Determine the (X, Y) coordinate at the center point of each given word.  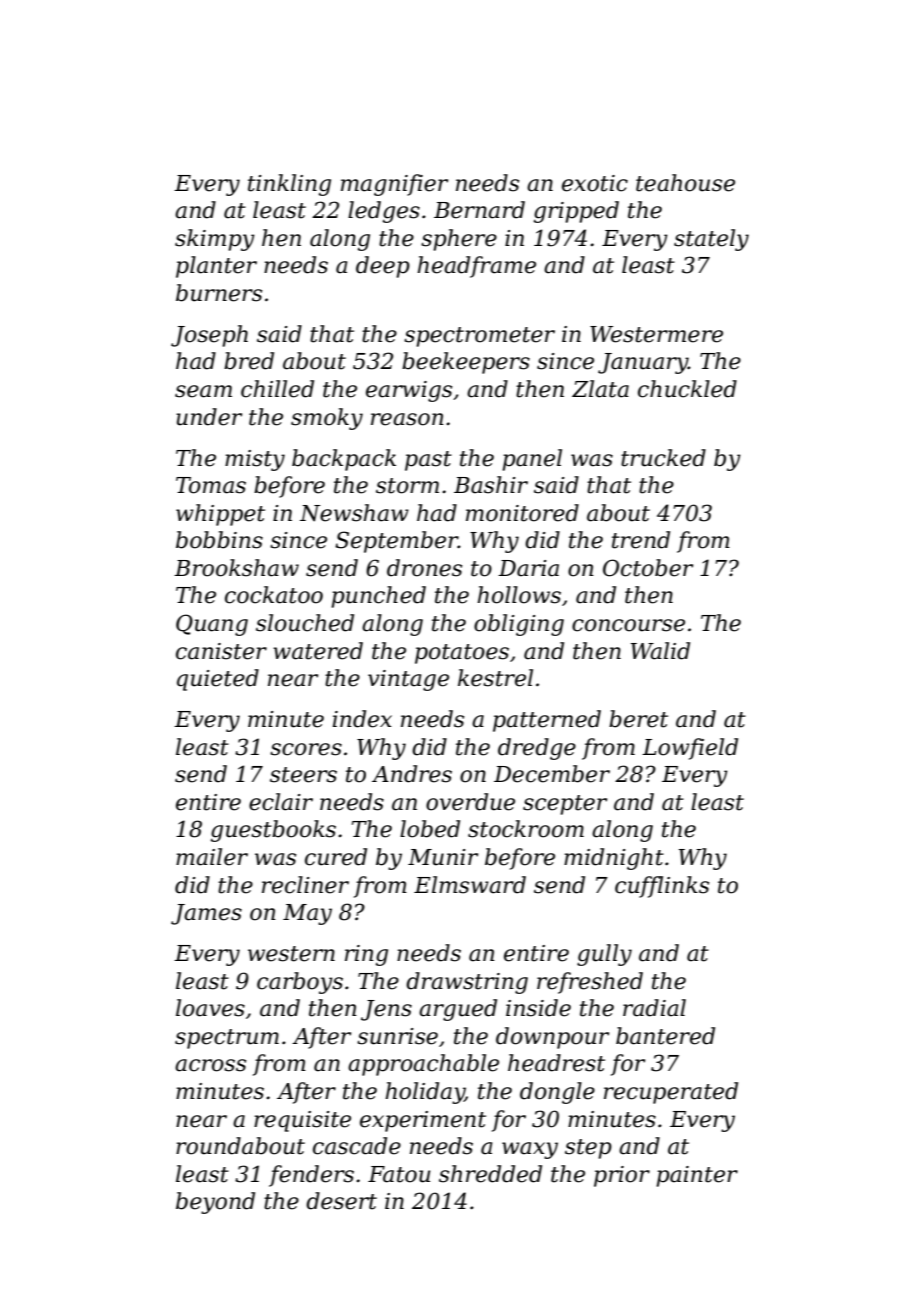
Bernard (479, 210)
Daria (528, 568)
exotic (595, 183)
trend (641, 540)
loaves (210, 1008)
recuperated (671, 1093)
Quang (212, 625)
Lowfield (690, 749)
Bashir (491, 485)
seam (203, 391)
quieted (218, 680)
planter (216, 267)
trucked (663, 458)
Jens (386, 1010)
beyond (215, 1203)
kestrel (495, 678)
